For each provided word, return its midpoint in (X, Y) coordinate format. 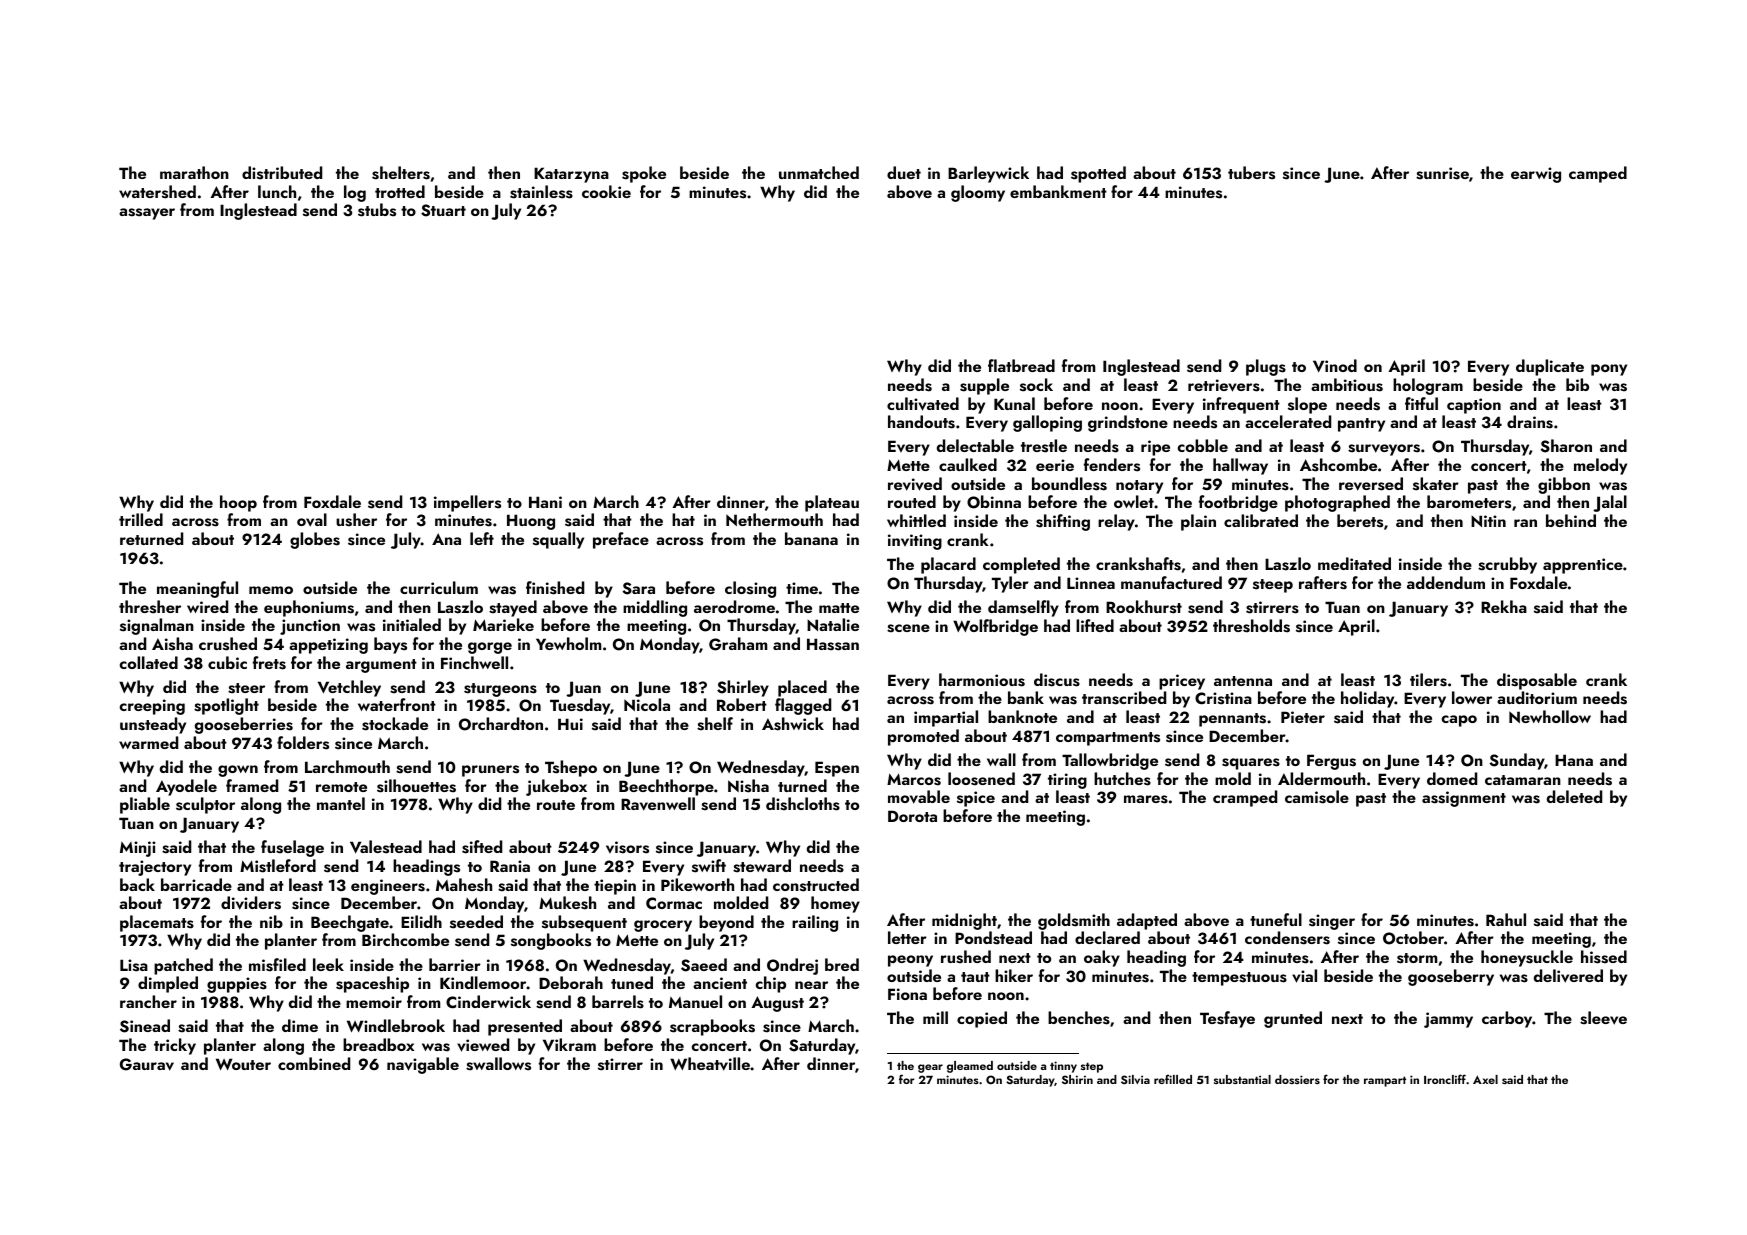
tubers (1251, 173)
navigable (423, 1065)
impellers (467, 503)
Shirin (1077, 1079)
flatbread (1021, 365)
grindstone (1128, 423)
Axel (1485, 1079)
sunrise (1442, 173)
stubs (377, 210)
